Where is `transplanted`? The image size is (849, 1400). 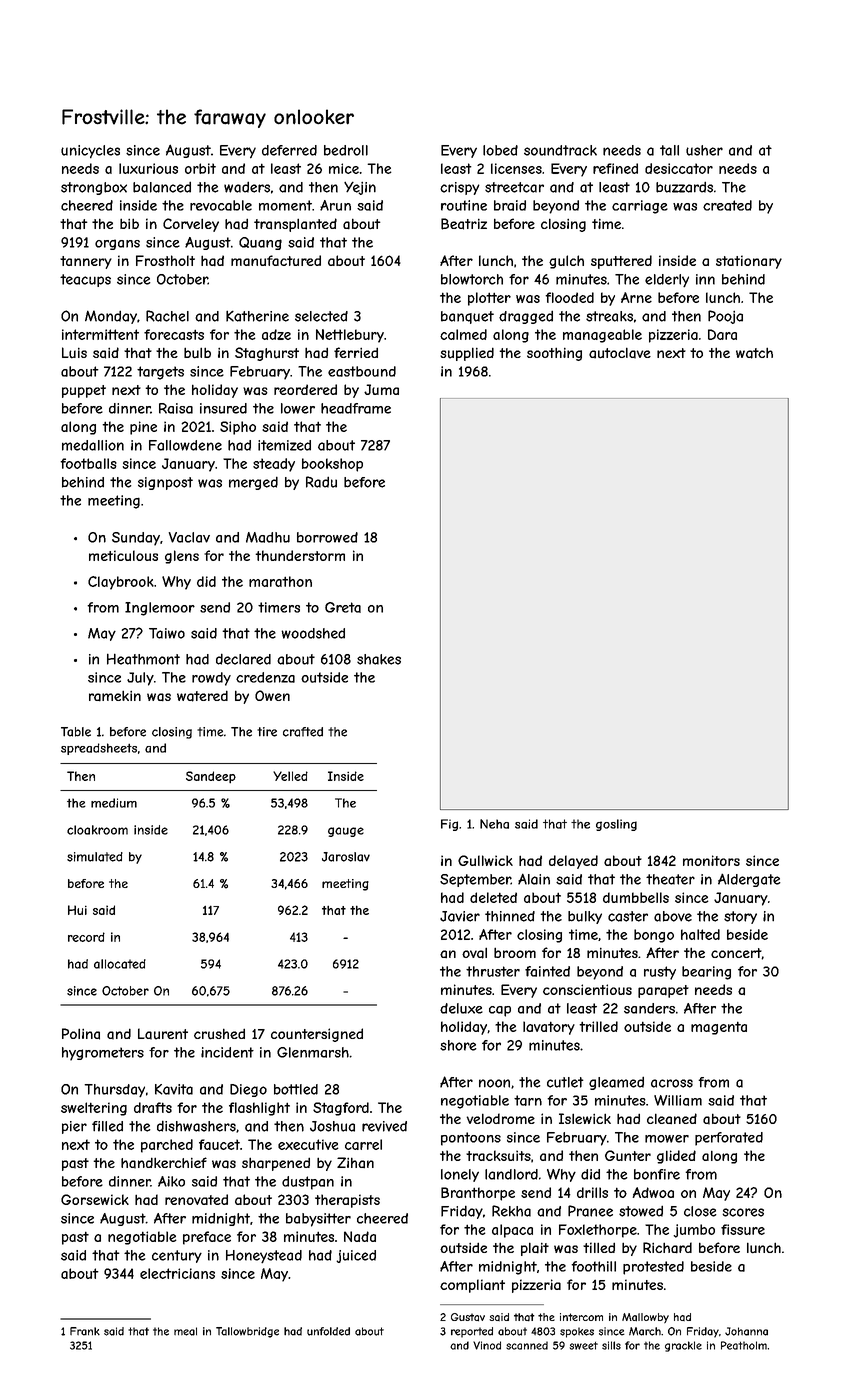 transplanted is located at coordinates (295, 225).
